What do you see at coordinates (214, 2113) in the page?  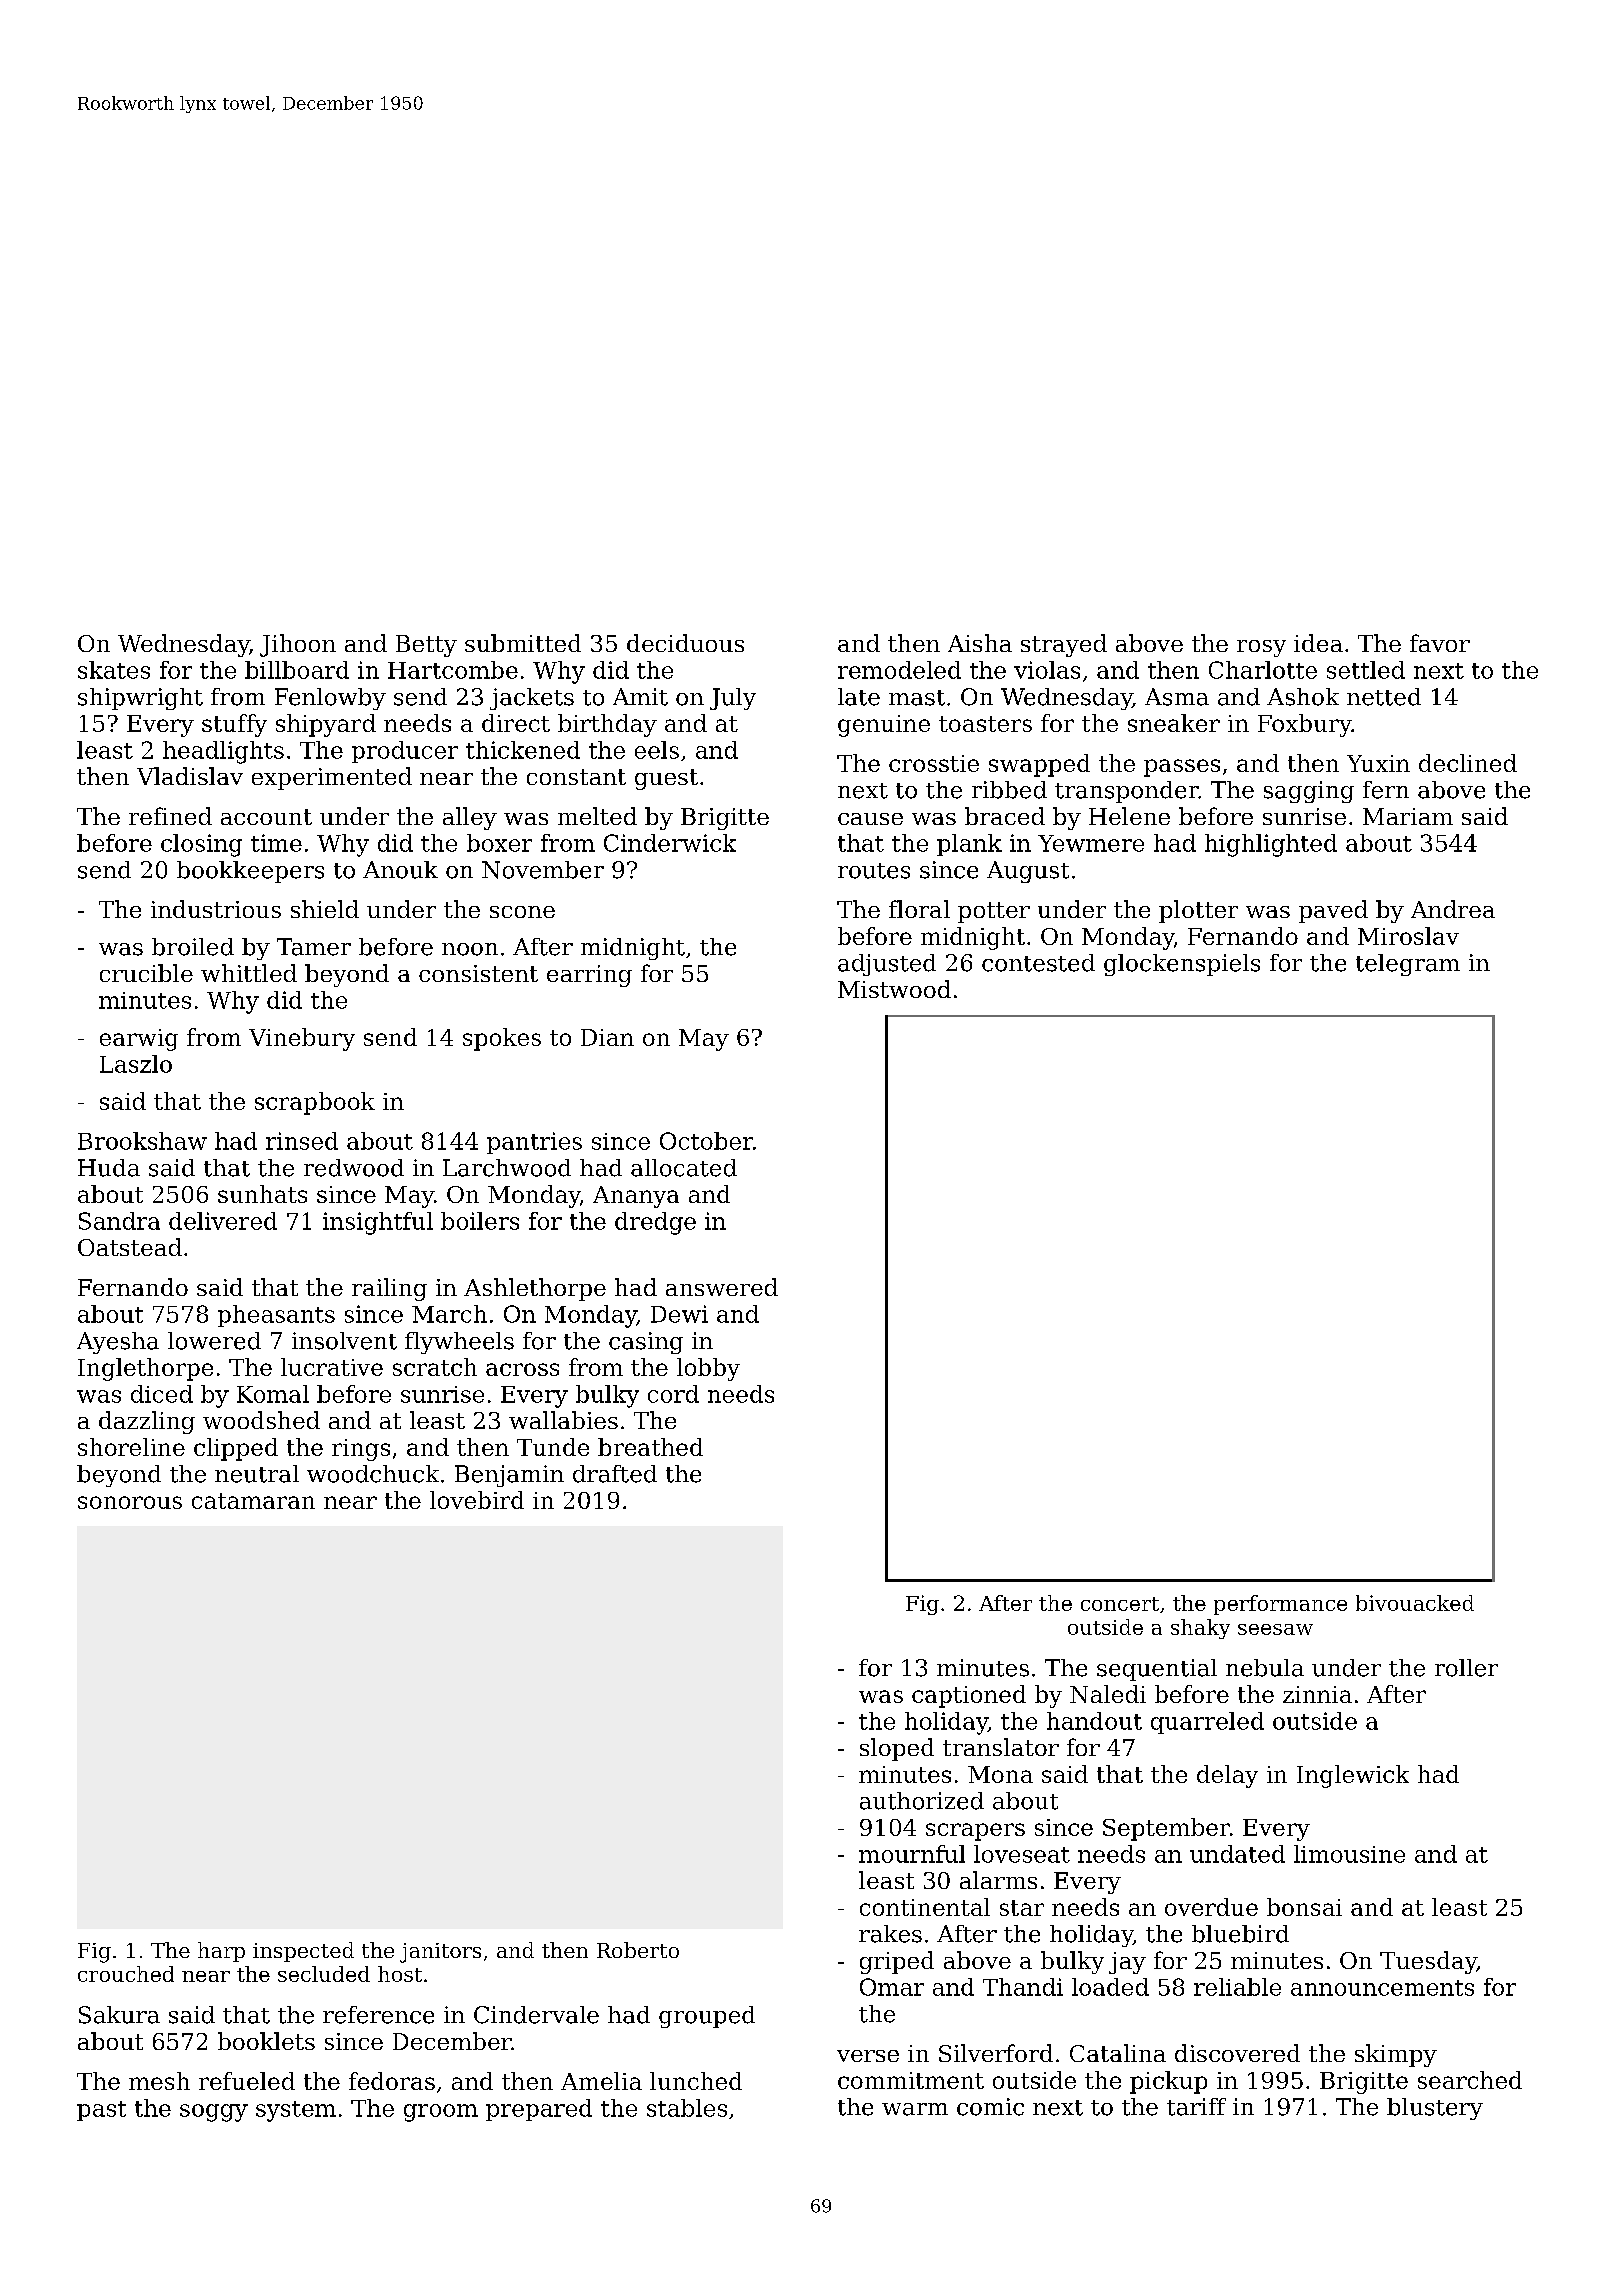 I see `soggy` at bounding box center [214, 2113].
